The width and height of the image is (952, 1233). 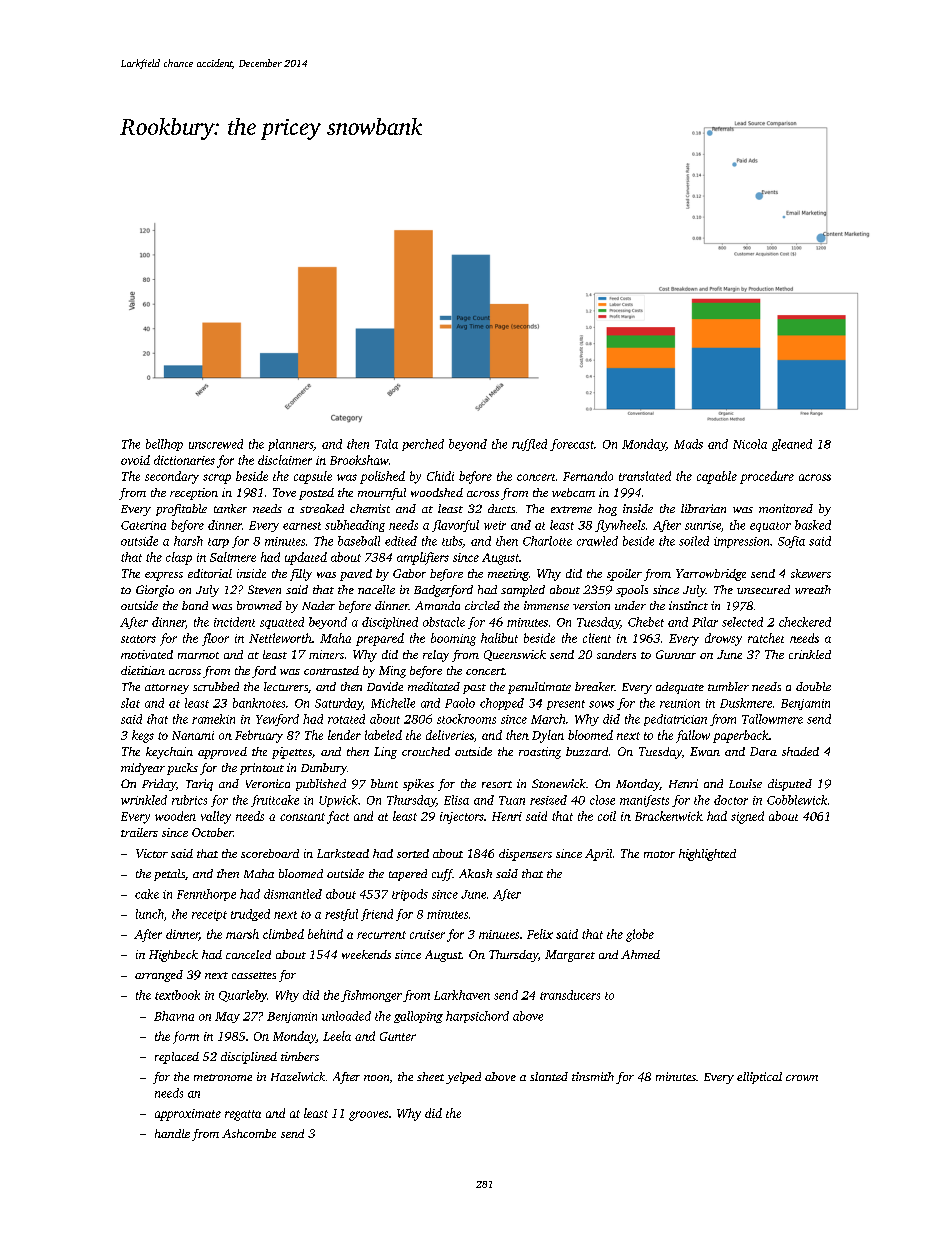 I want to click on meditated, so click(x=434, y=686).
